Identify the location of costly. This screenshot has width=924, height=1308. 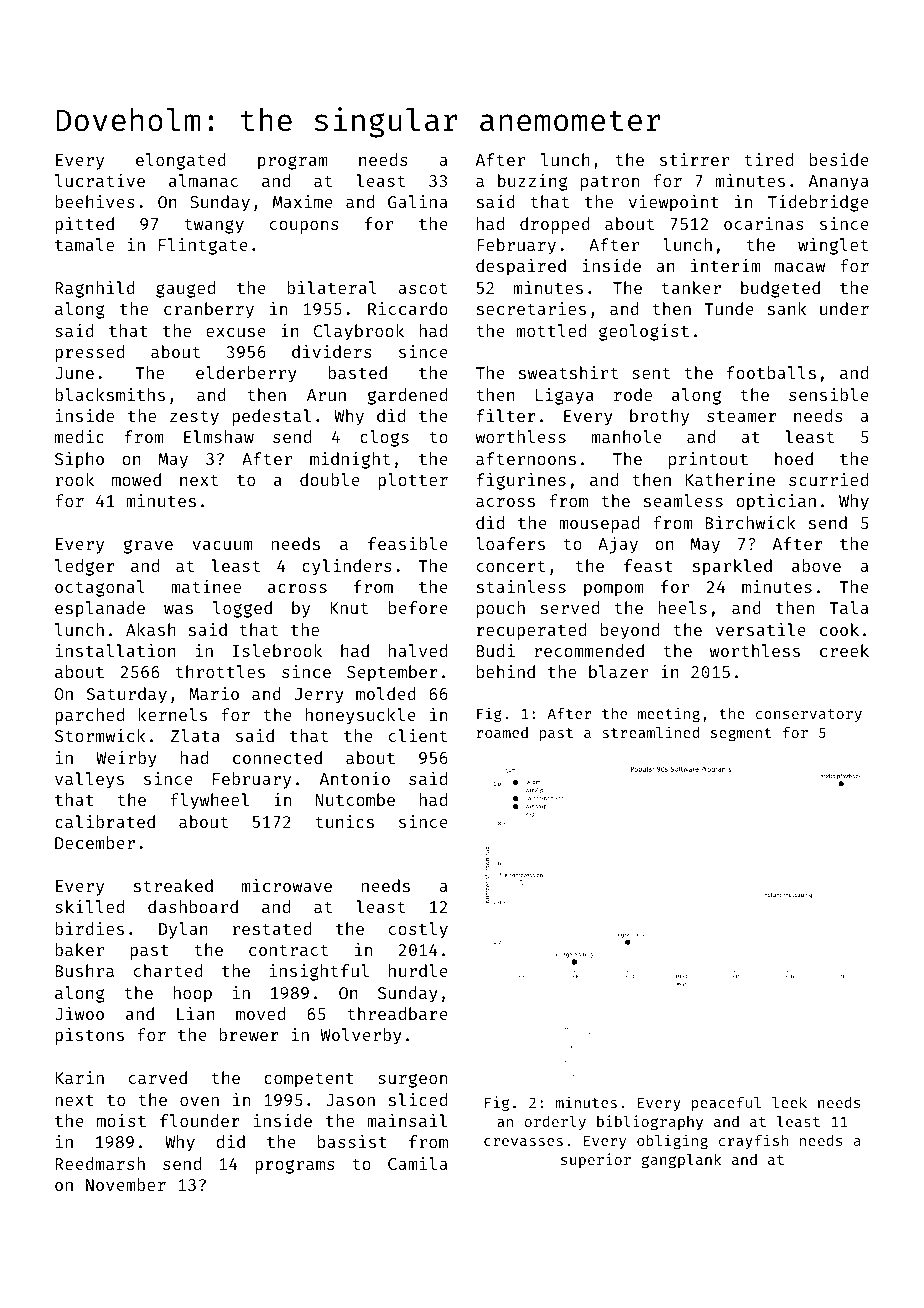
(418, 930).
